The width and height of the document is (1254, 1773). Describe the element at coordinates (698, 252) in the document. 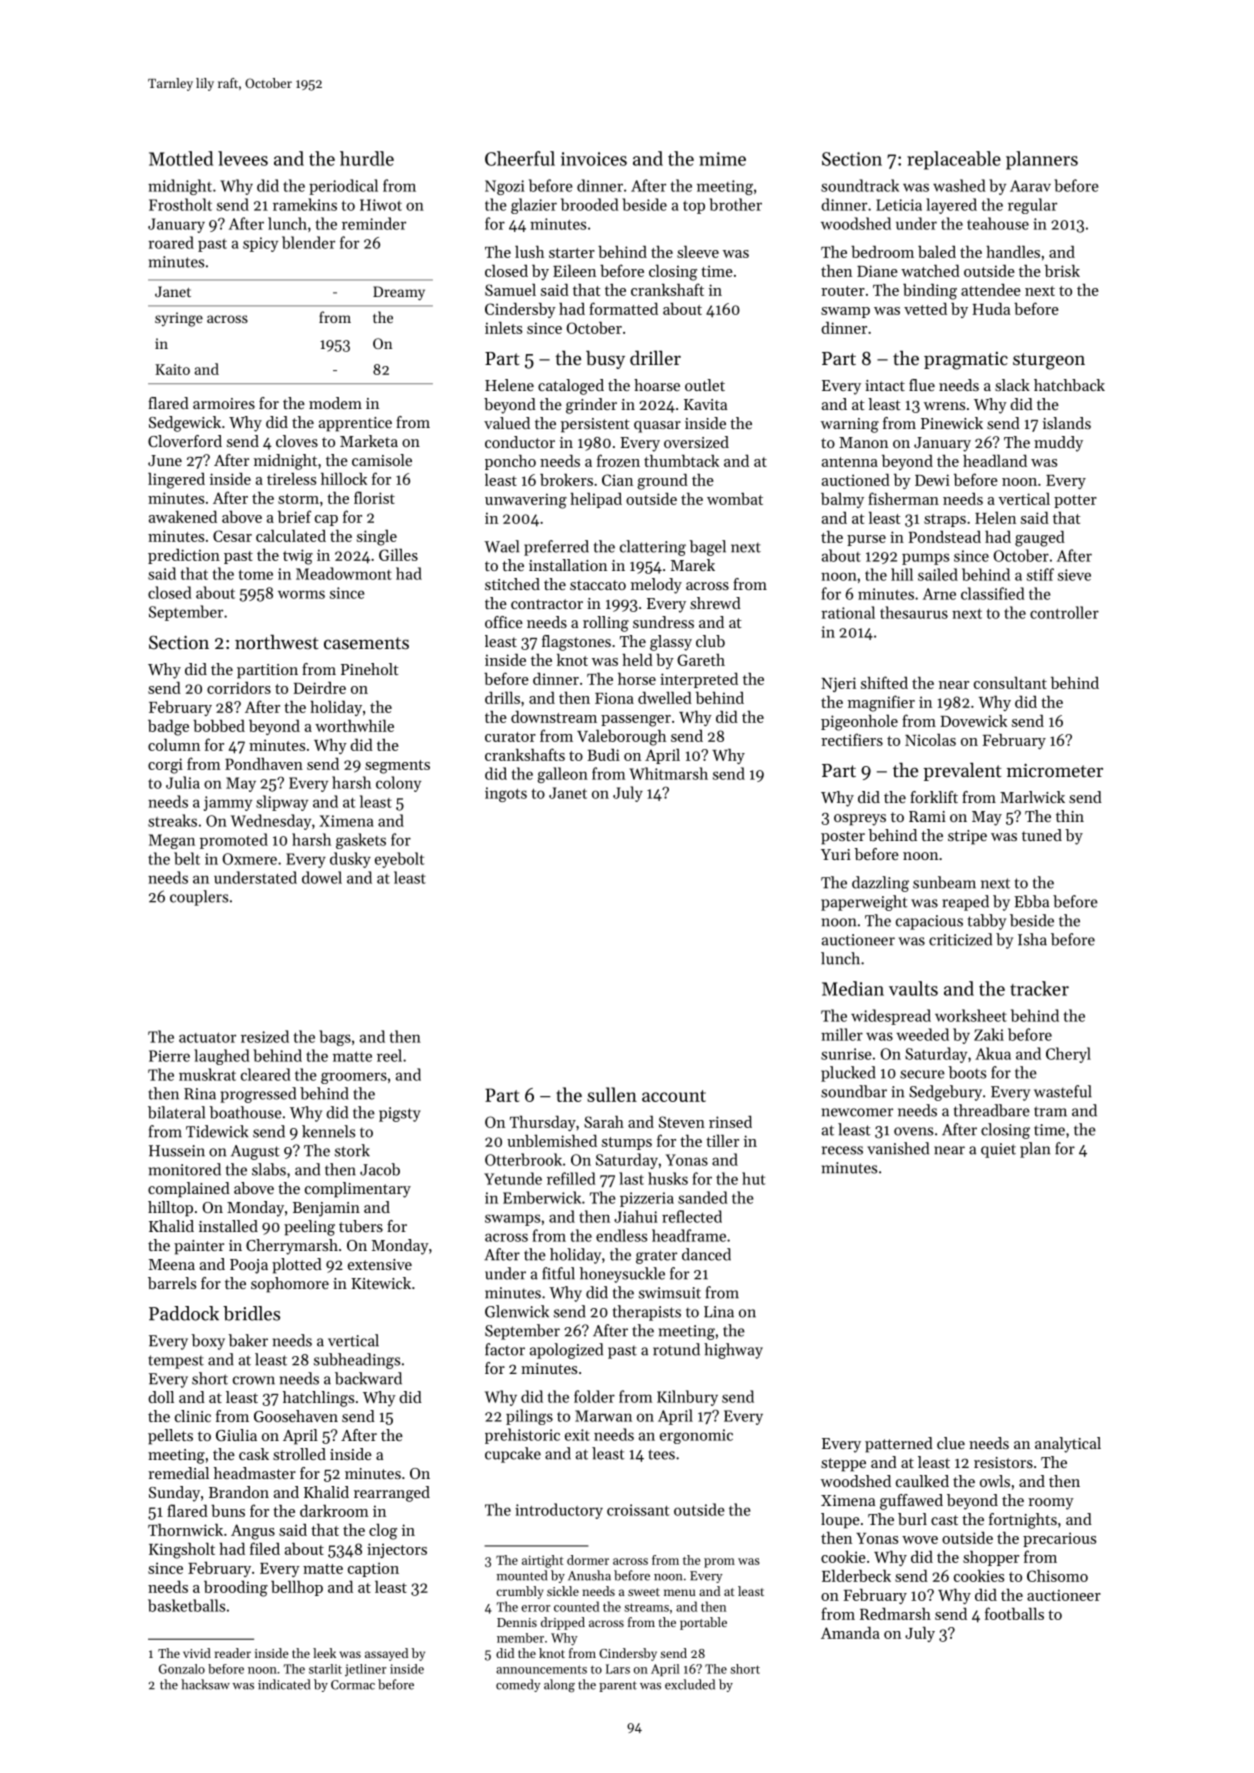

I see `sleeve` at that location.
